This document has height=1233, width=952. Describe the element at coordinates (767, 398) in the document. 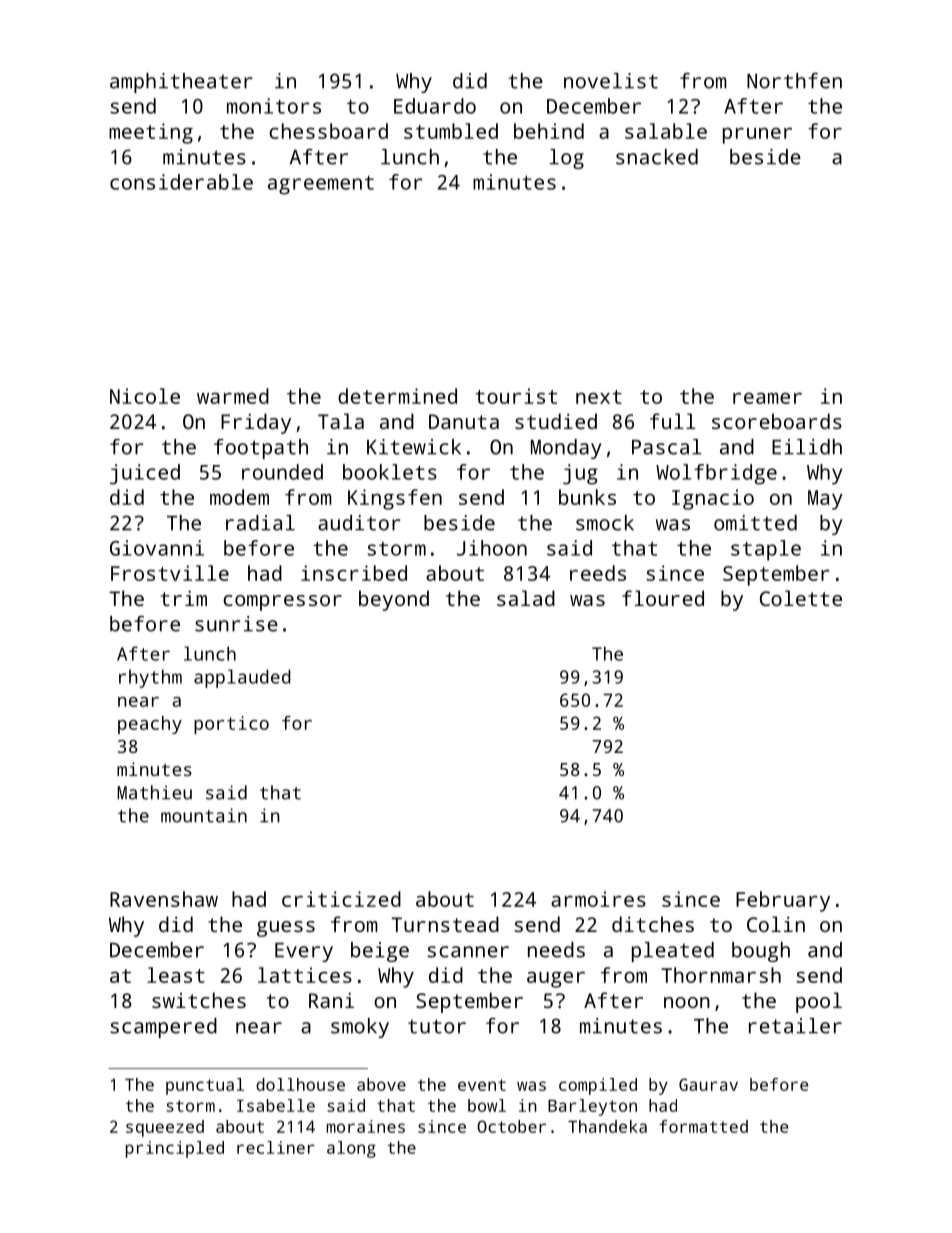

I see `reamer` at that location.
